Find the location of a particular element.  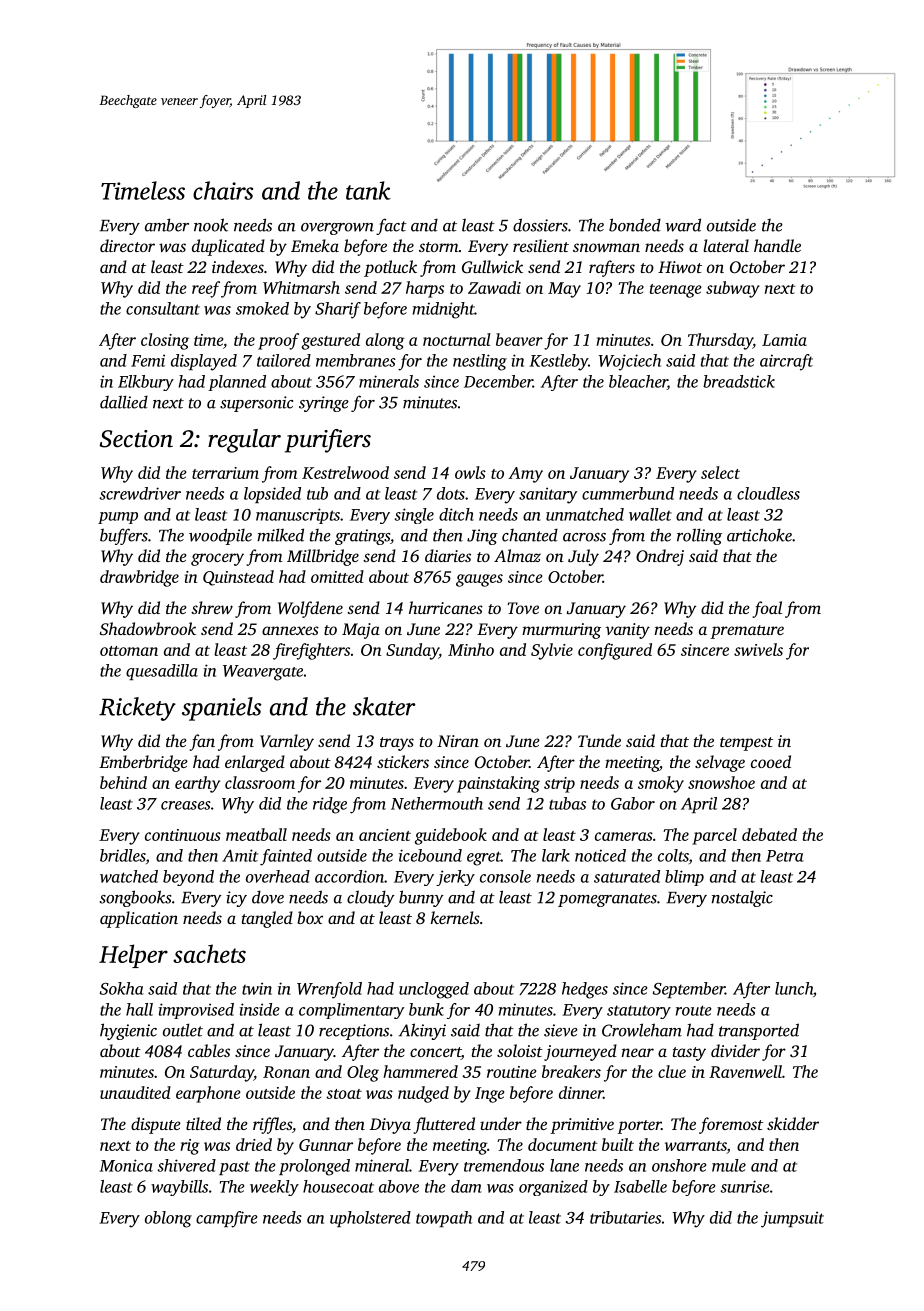

cloudless is located at coordinates (768, 493).
